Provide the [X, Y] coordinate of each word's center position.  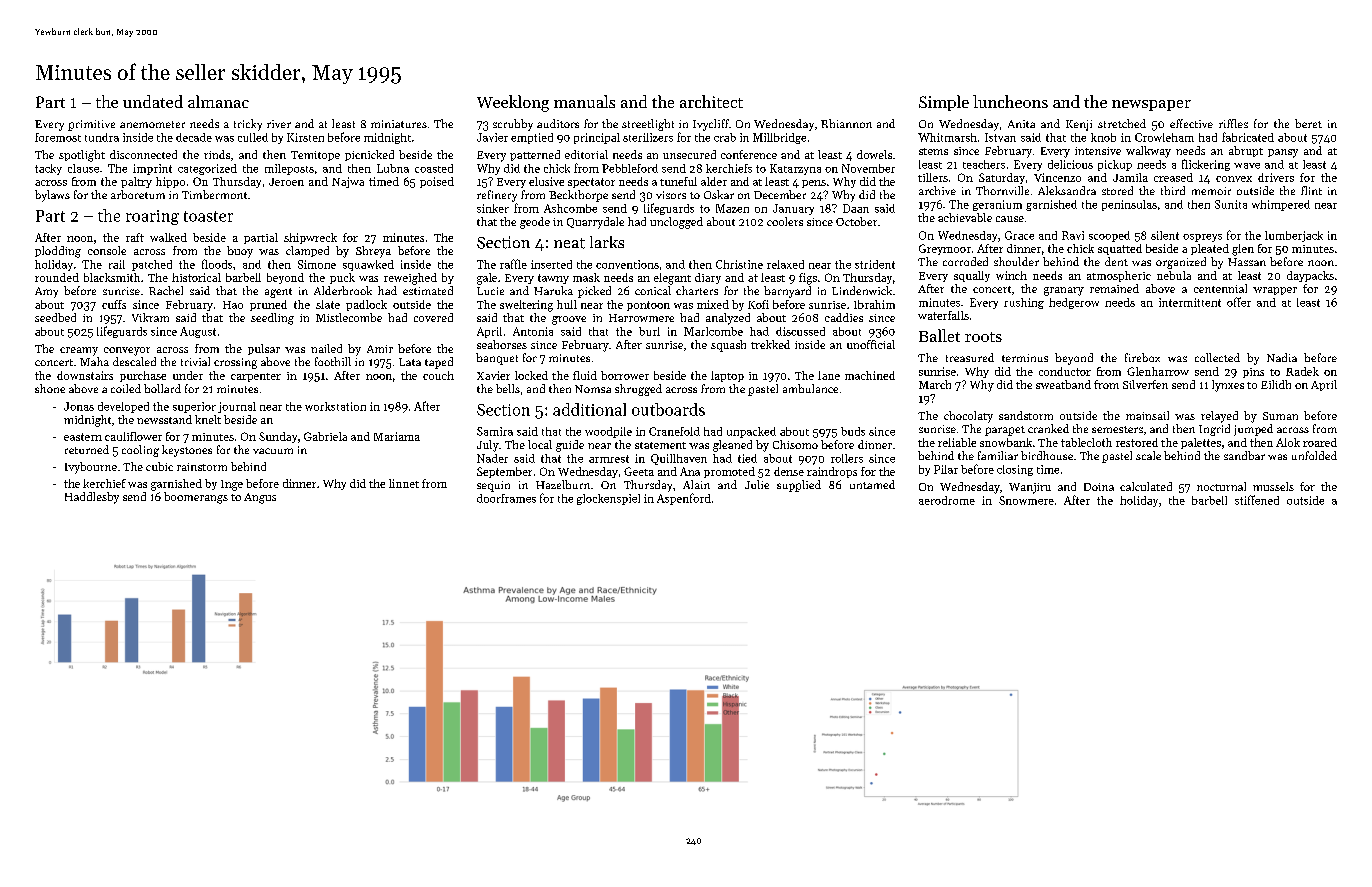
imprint [152, 169]
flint [1311, 190]
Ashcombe [570, 208]
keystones [187, 451]
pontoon [648, 306]
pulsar [264, 349]
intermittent [1190, 302]
